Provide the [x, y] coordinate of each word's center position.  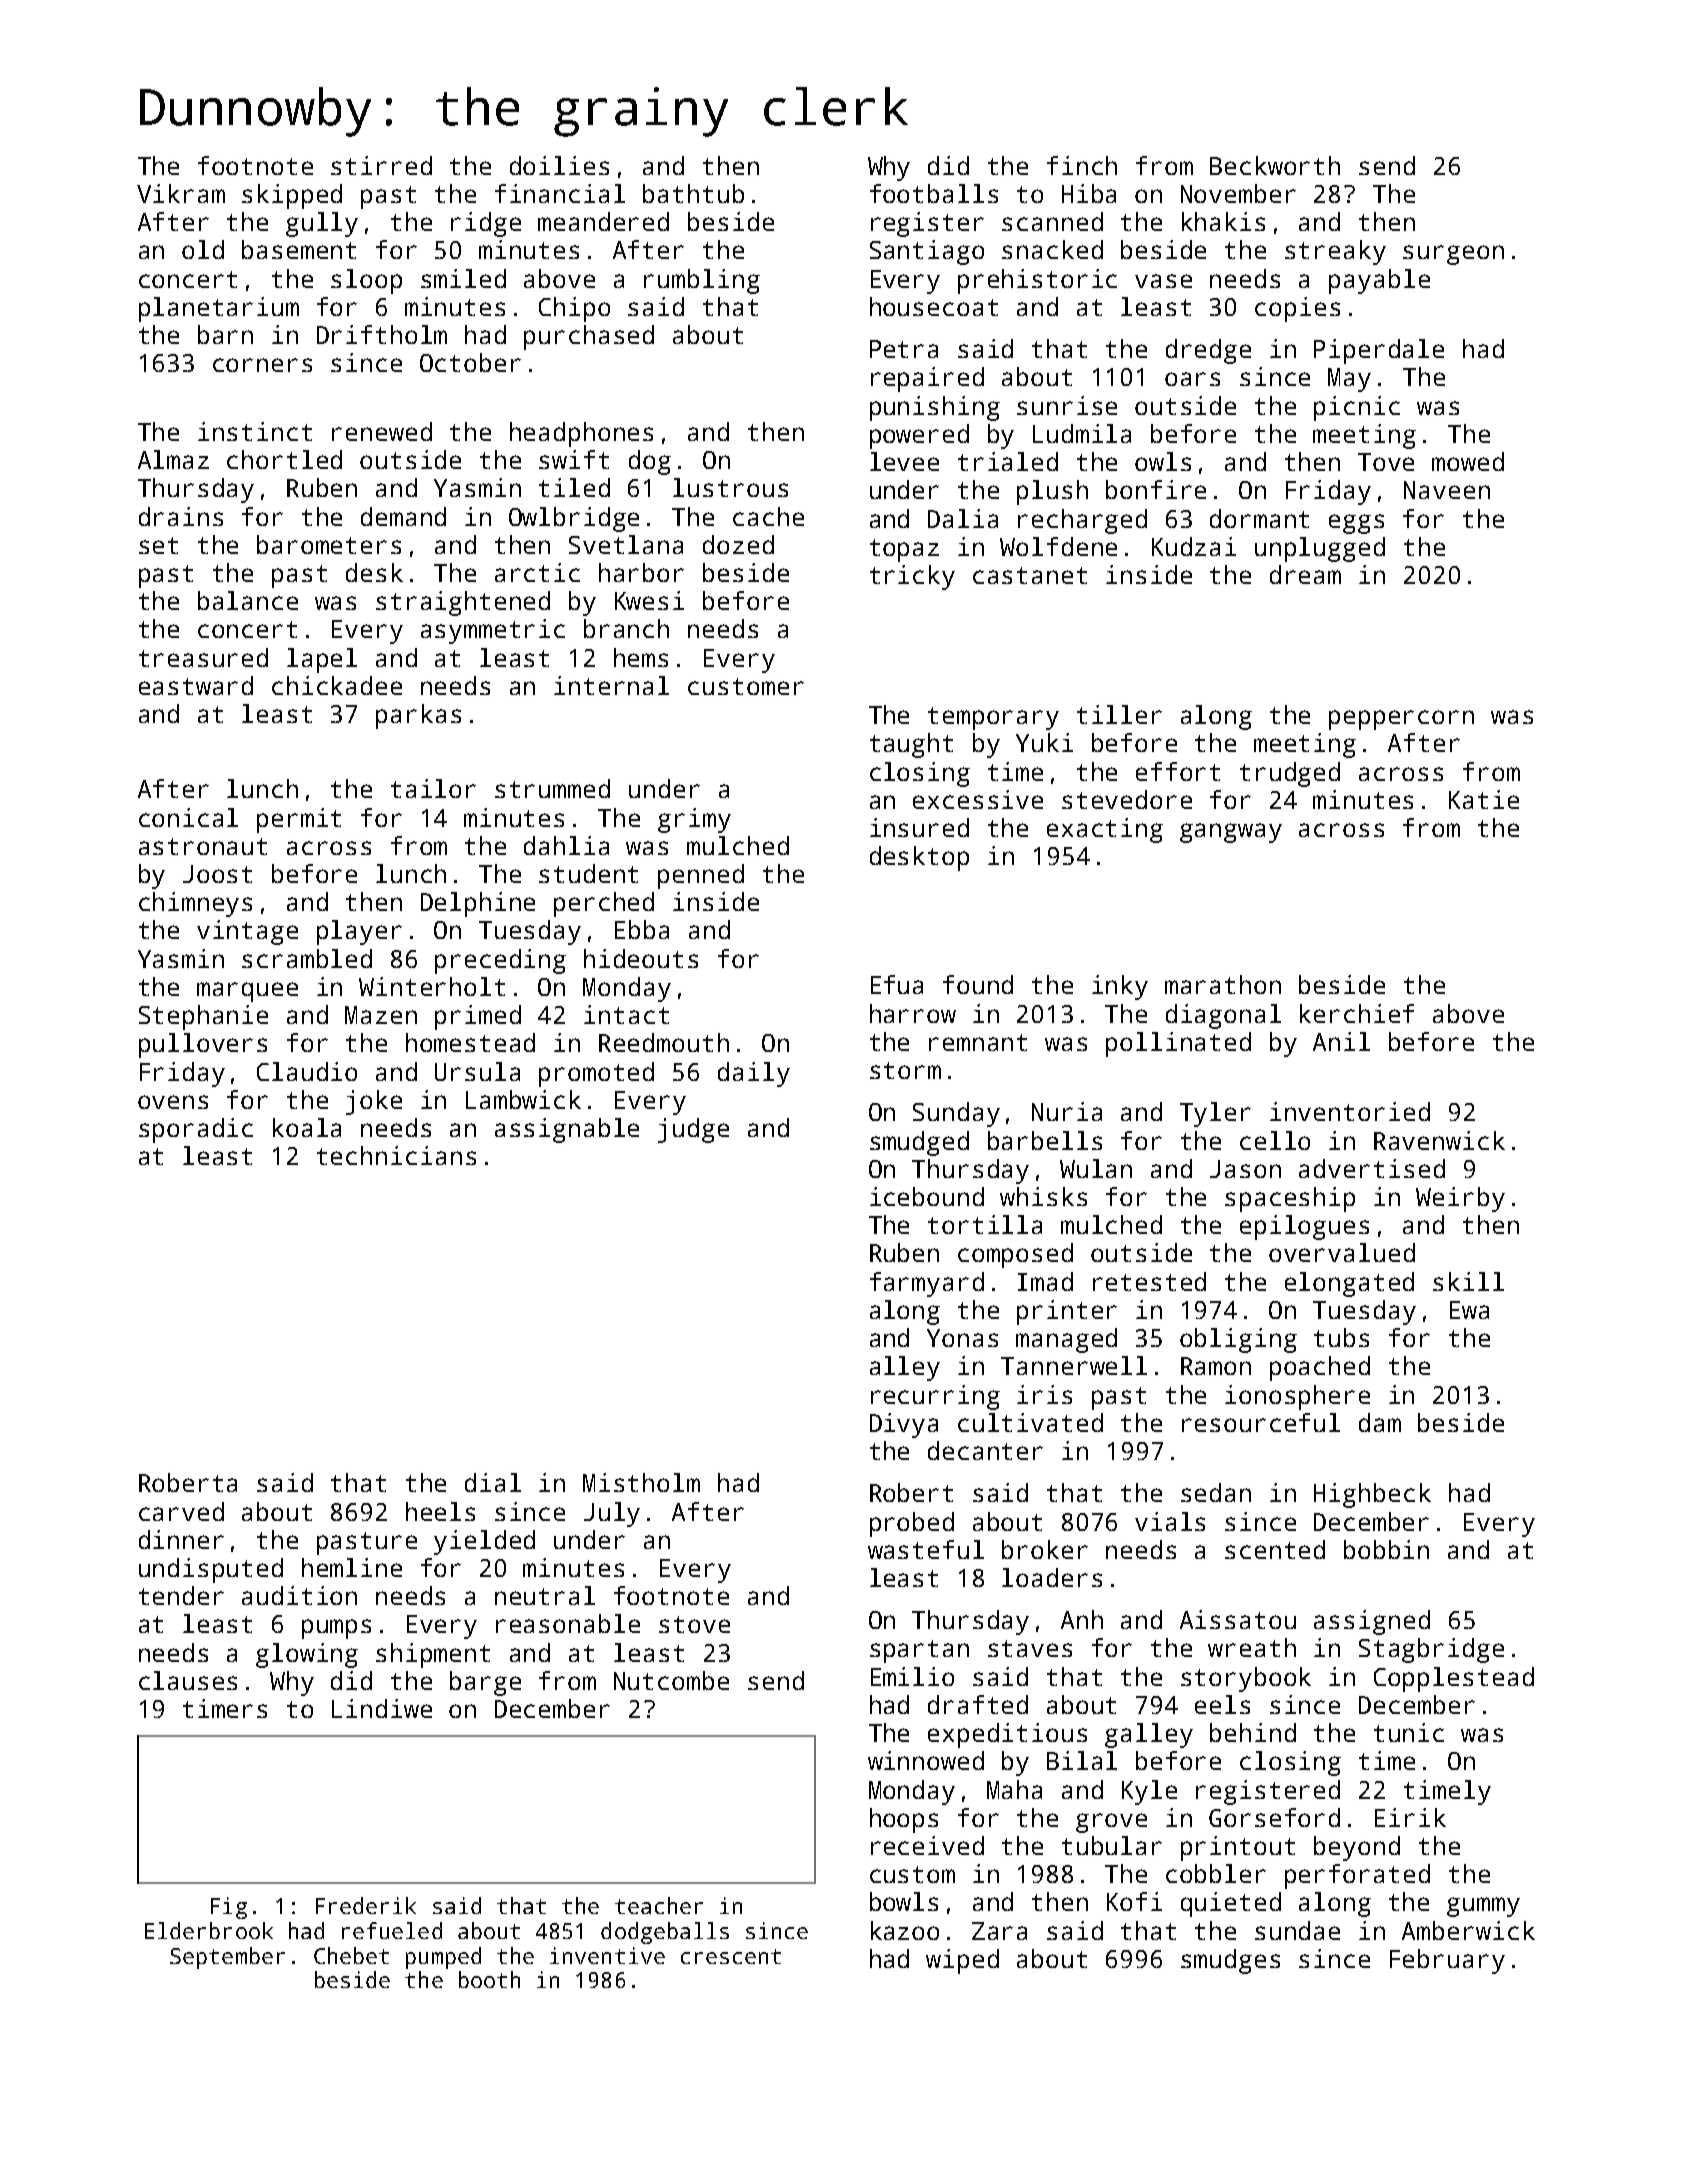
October [470, 362]
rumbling [702, 281]
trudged [1290, 774]
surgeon [1453, 255]
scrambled [307, 958]
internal [611, 685]
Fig [229, 1908]
